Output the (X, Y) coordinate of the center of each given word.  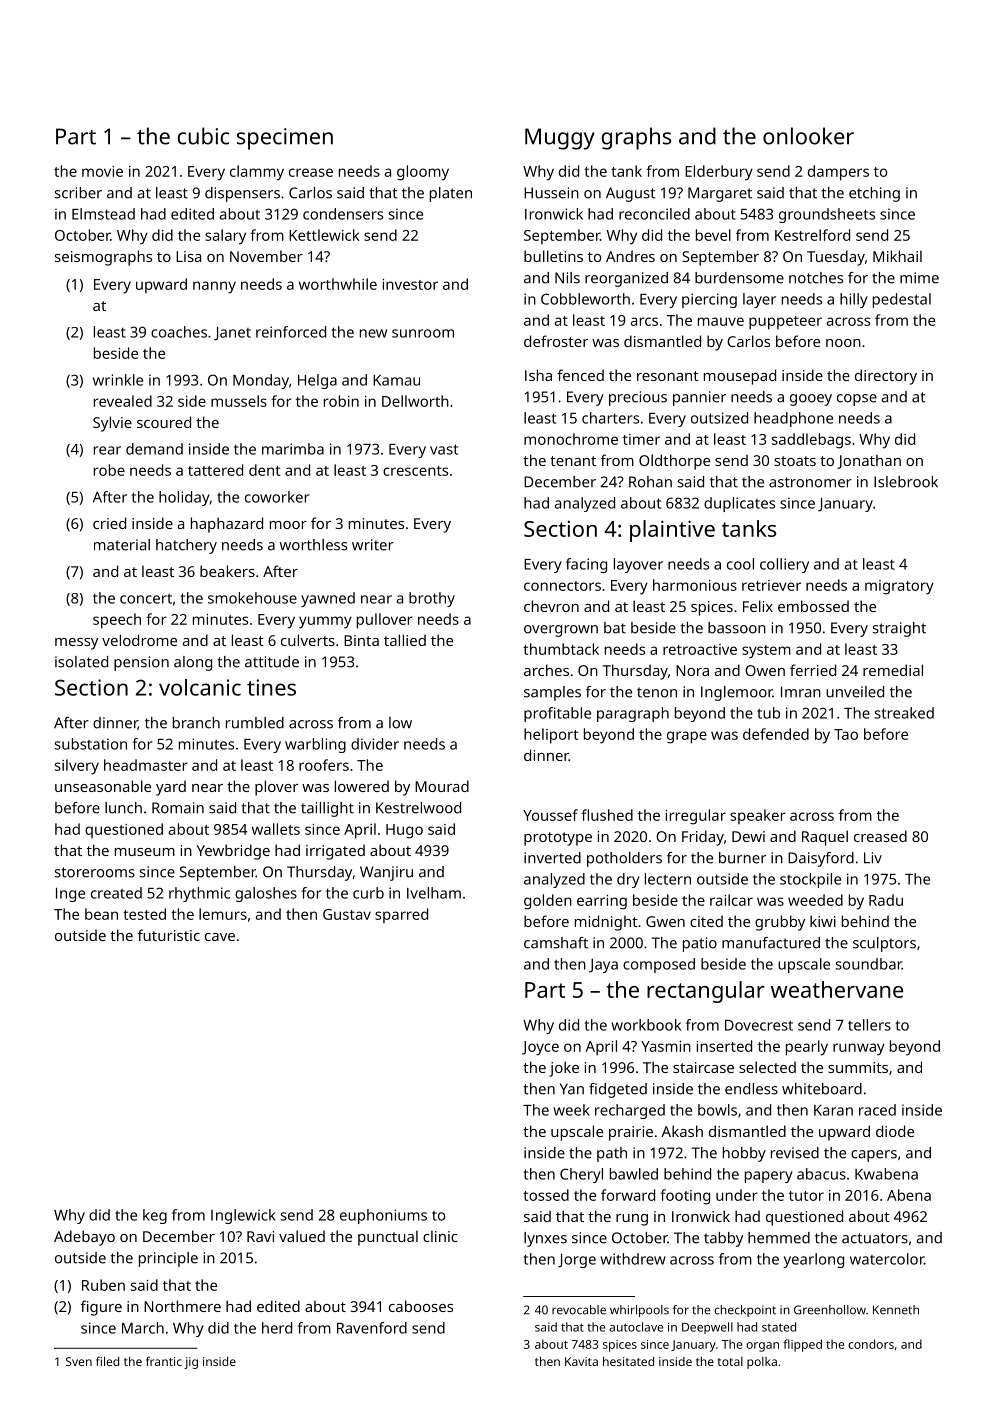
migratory (899, 587)
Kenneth (896, 1310)
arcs (644, 321)
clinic (440, 1236)
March (143, 1328)
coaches (179, 332)
